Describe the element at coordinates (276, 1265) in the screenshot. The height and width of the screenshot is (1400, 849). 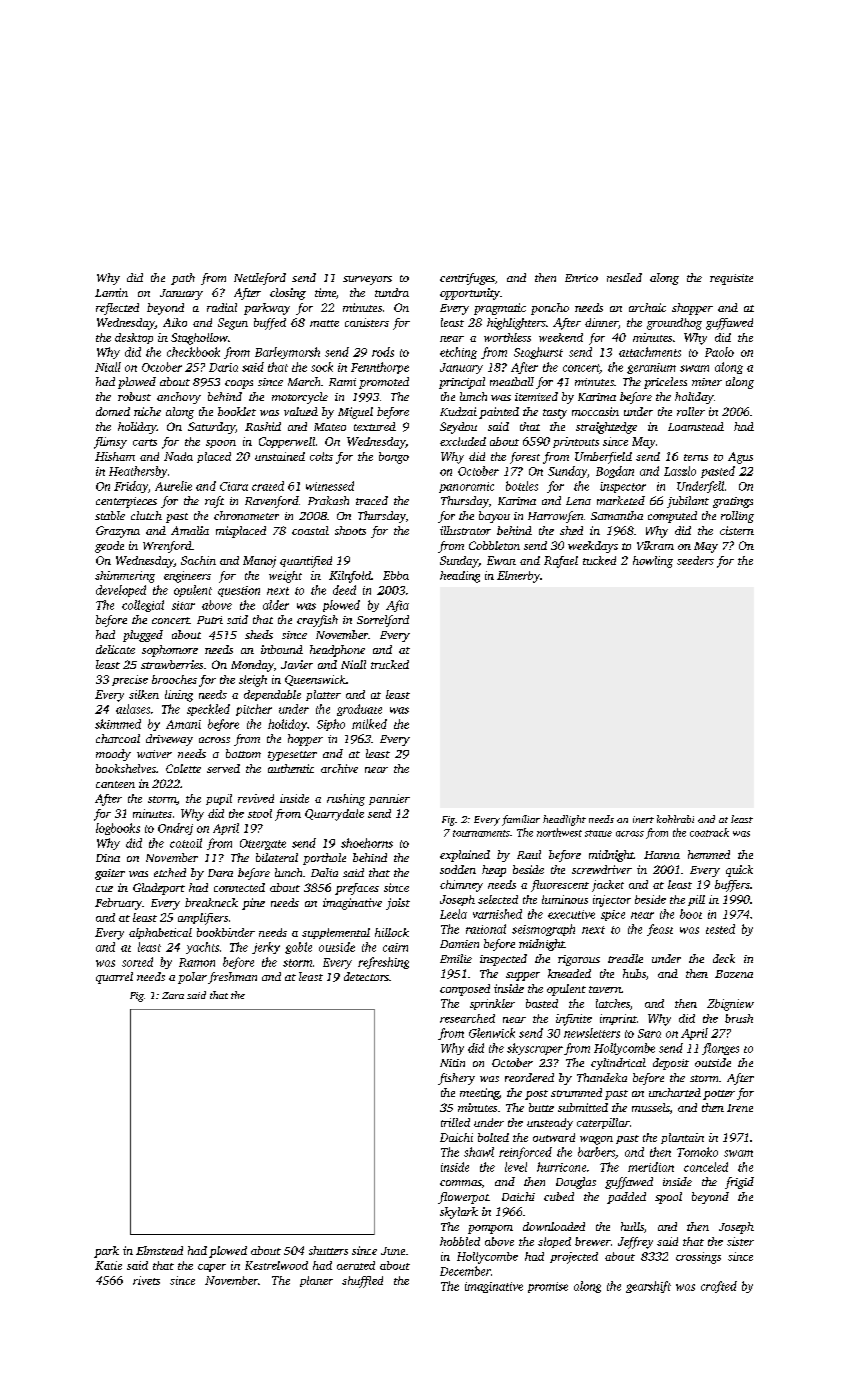
I see `Kestrelwood` at that location.
